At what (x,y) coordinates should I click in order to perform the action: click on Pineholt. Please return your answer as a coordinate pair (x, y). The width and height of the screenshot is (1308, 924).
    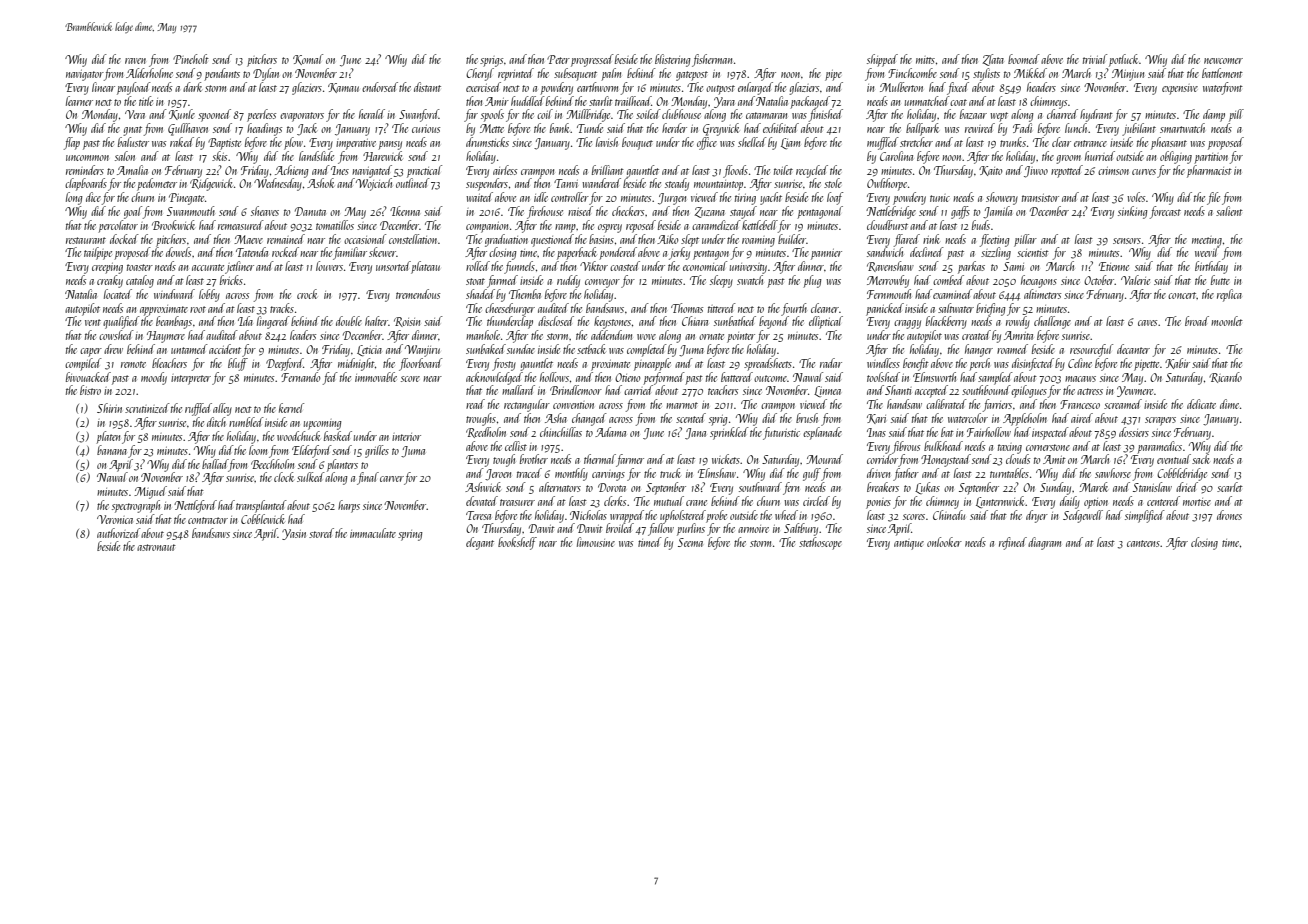
    Looking at the image, I should click on (191, 59).
